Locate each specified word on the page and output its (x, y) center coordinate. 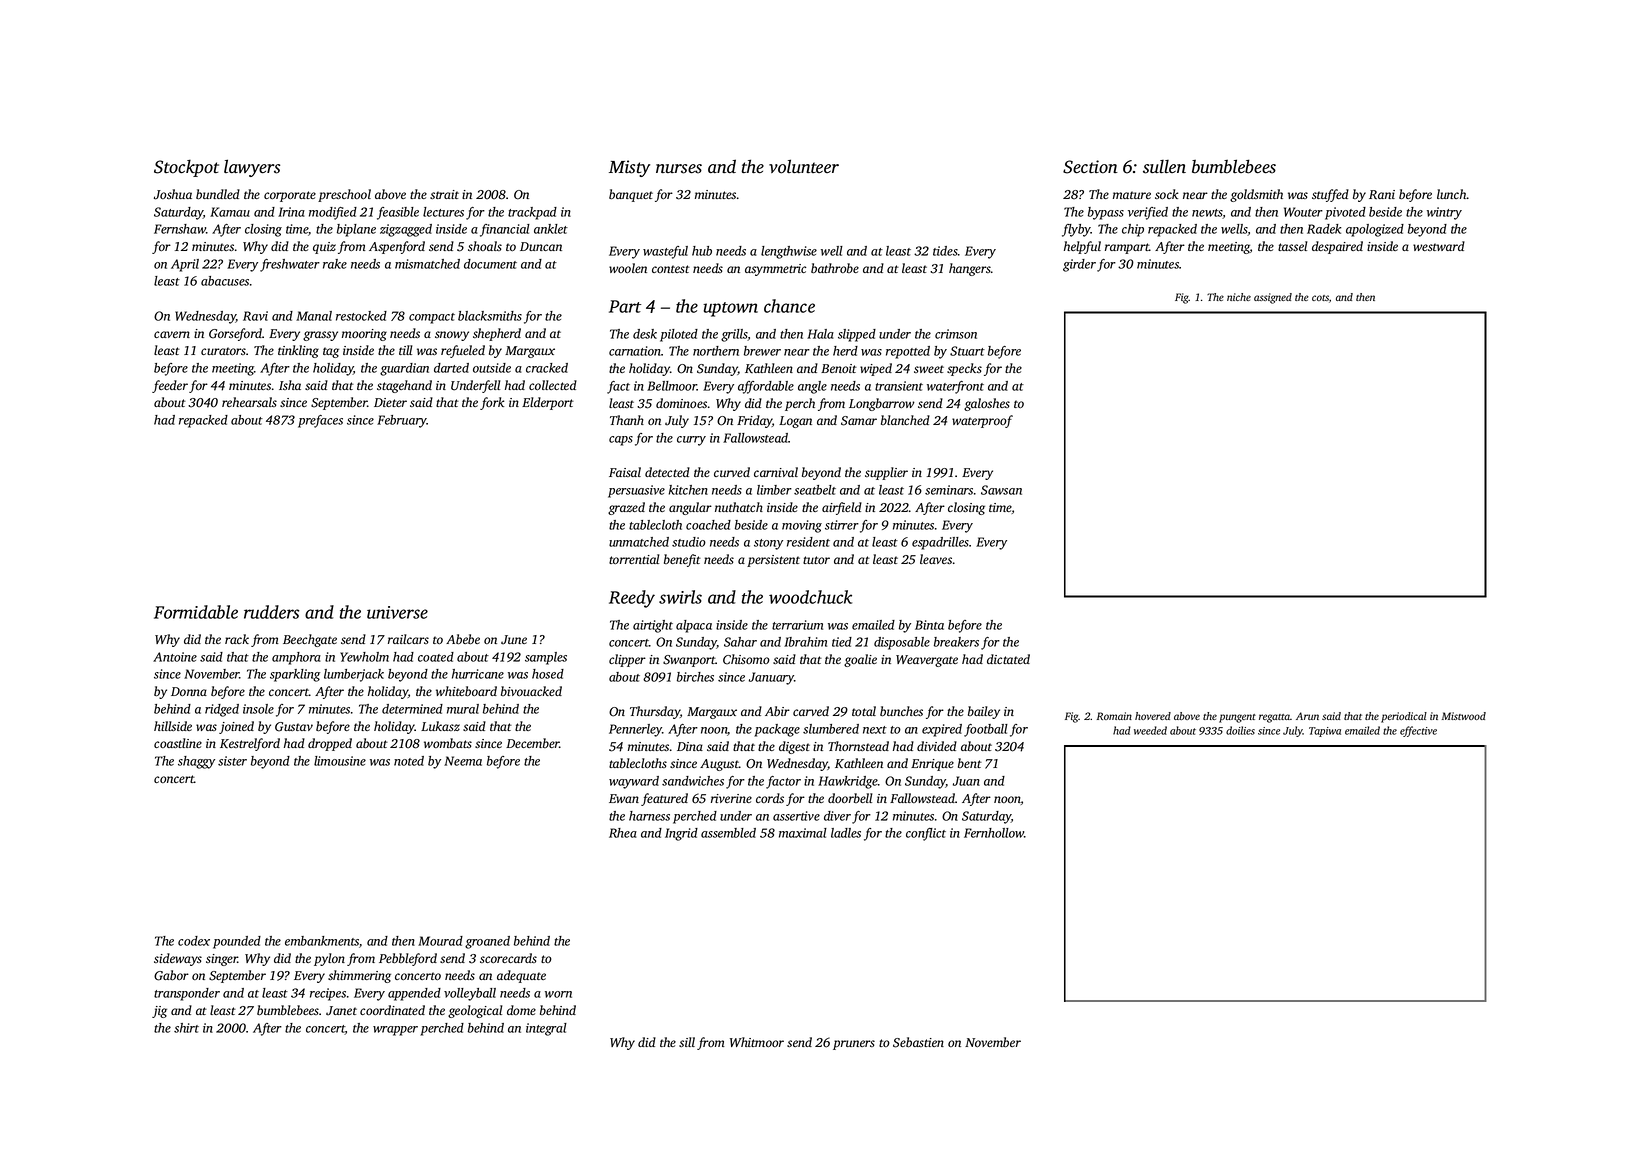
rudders (271, 612)
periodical (1404, 717)
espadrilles (940, 543)
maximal (803, 833)
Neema (463, 761)
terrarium (797, 625)
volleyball (470, 994)
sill (687, 1042)
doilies (1240, 730)
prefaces (320, 421)
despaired (1337, 247)
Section (1090, 167)
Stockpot (186, 168)
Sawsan (1001, 490)
